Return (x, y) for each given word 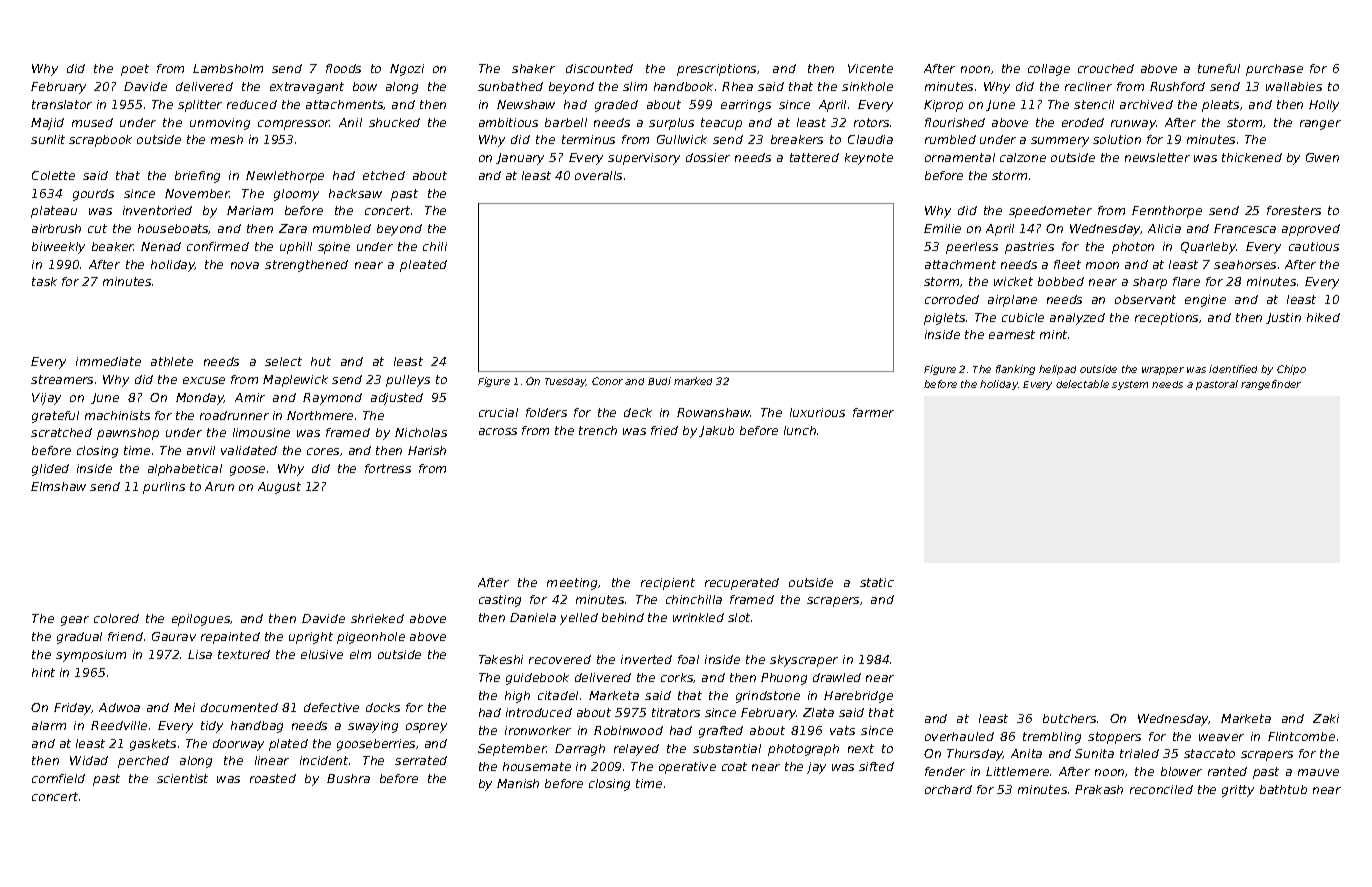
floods (343, 68)
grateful (55, 417)
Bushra (348, 778)
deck (638, 412)
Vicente (870, 68)
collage (1049, 70)
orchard (948, 789)
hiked (1323, 317)
